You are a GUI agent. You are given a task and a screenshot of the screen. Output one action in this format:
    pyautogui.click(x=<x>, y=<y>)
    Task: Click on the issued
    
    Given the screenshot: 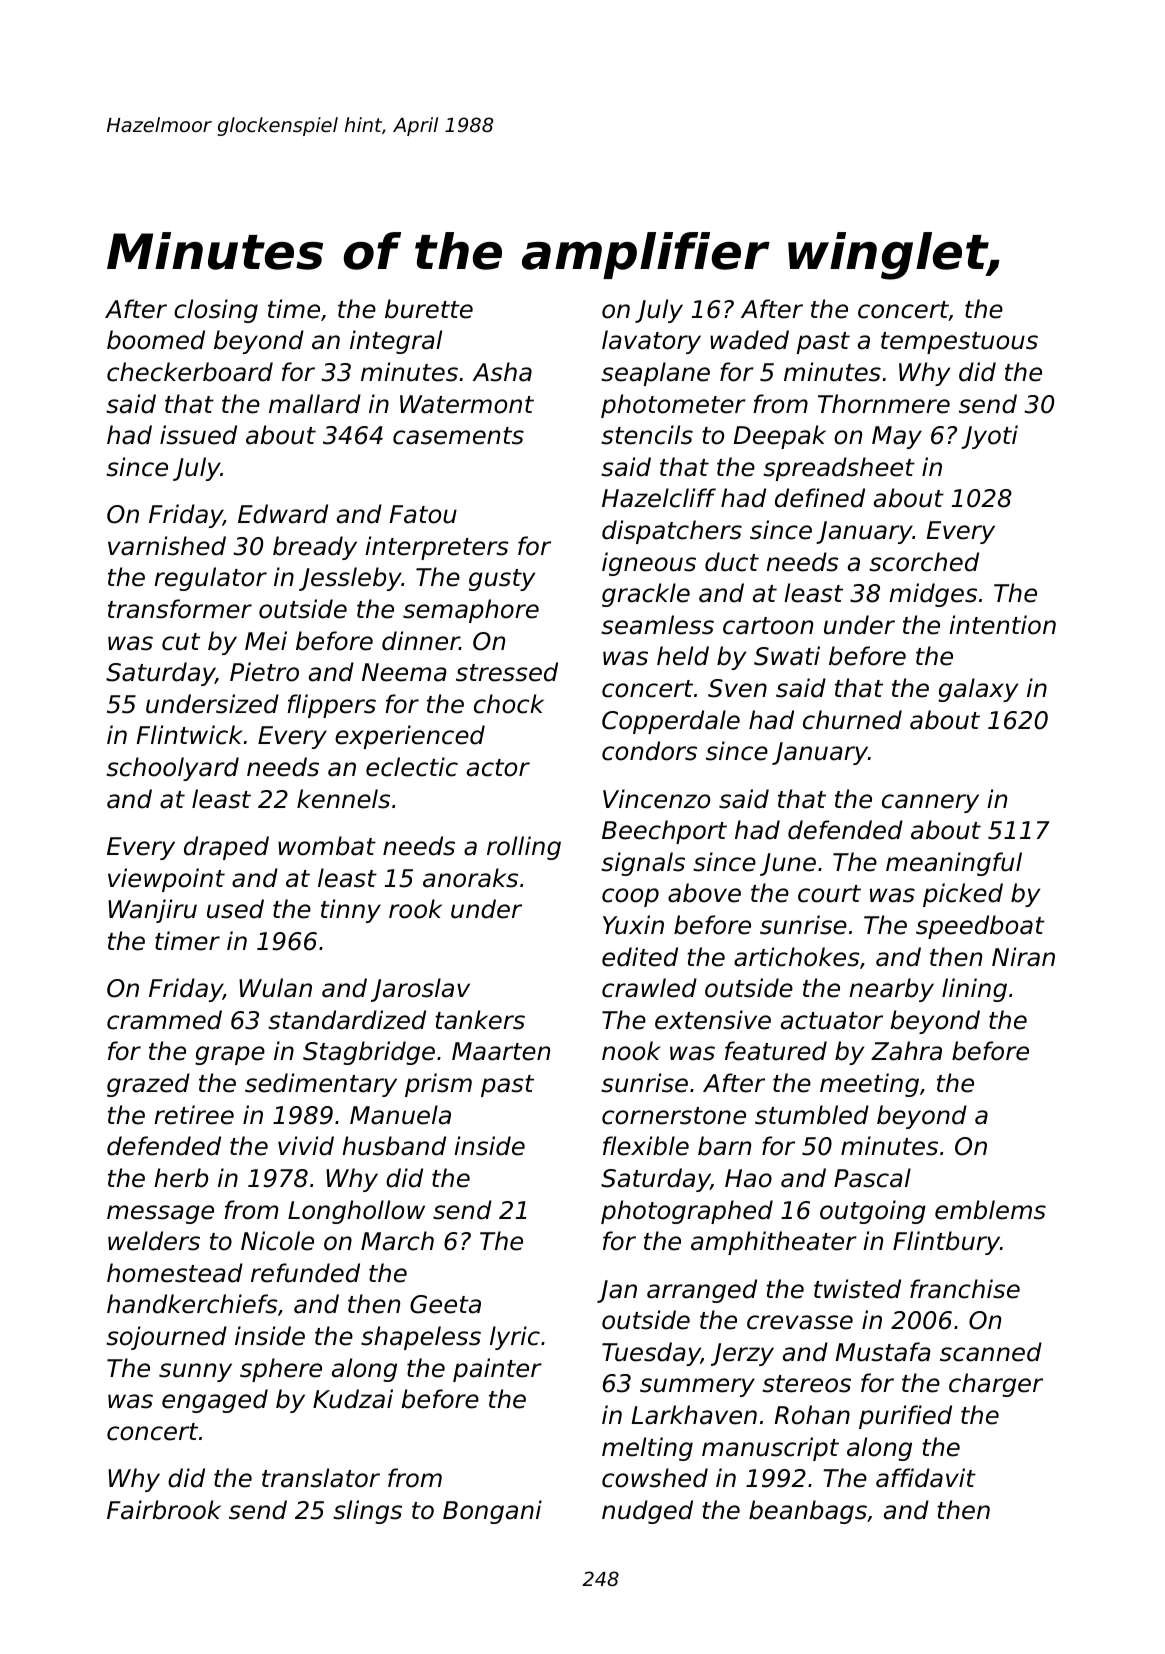 What is the action you would take?
    pyautogui.click(x=198, y=435)
